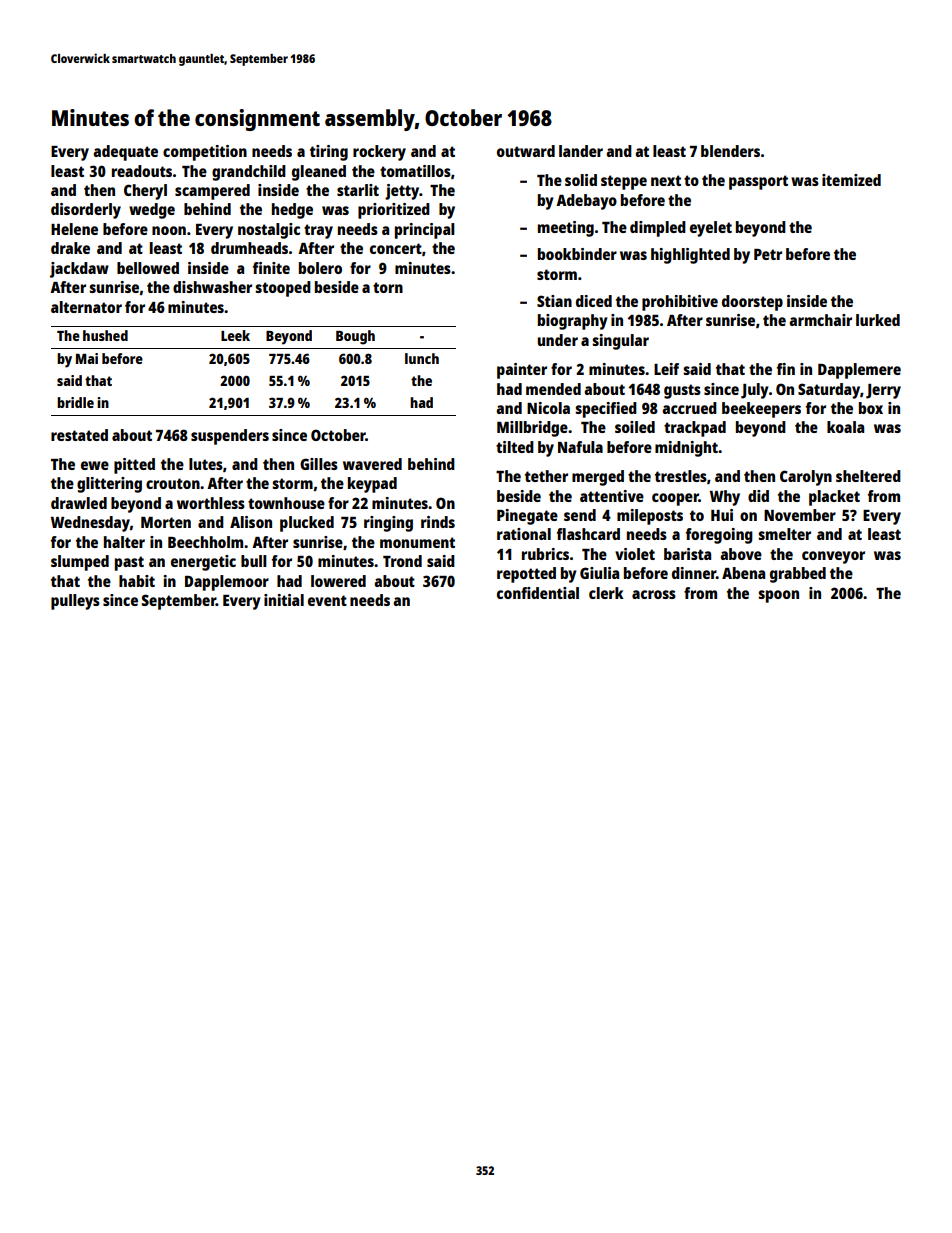 The image size is (952, 1233). What do you see at coordinates (125, 153) in the screenshot?
I see `adequate` at bounding box center [125, 153].
